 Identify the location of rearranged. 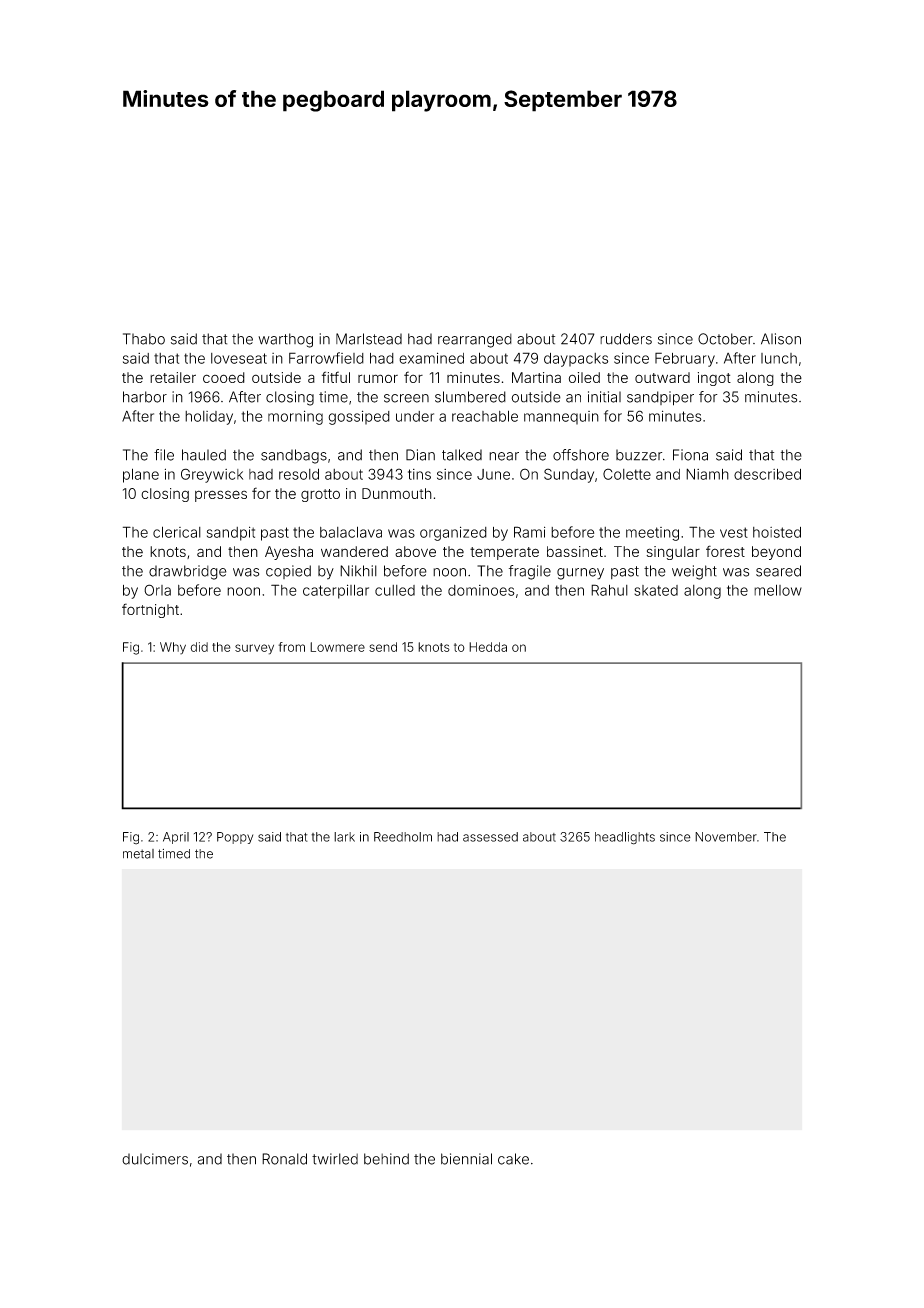
(475, 340).
